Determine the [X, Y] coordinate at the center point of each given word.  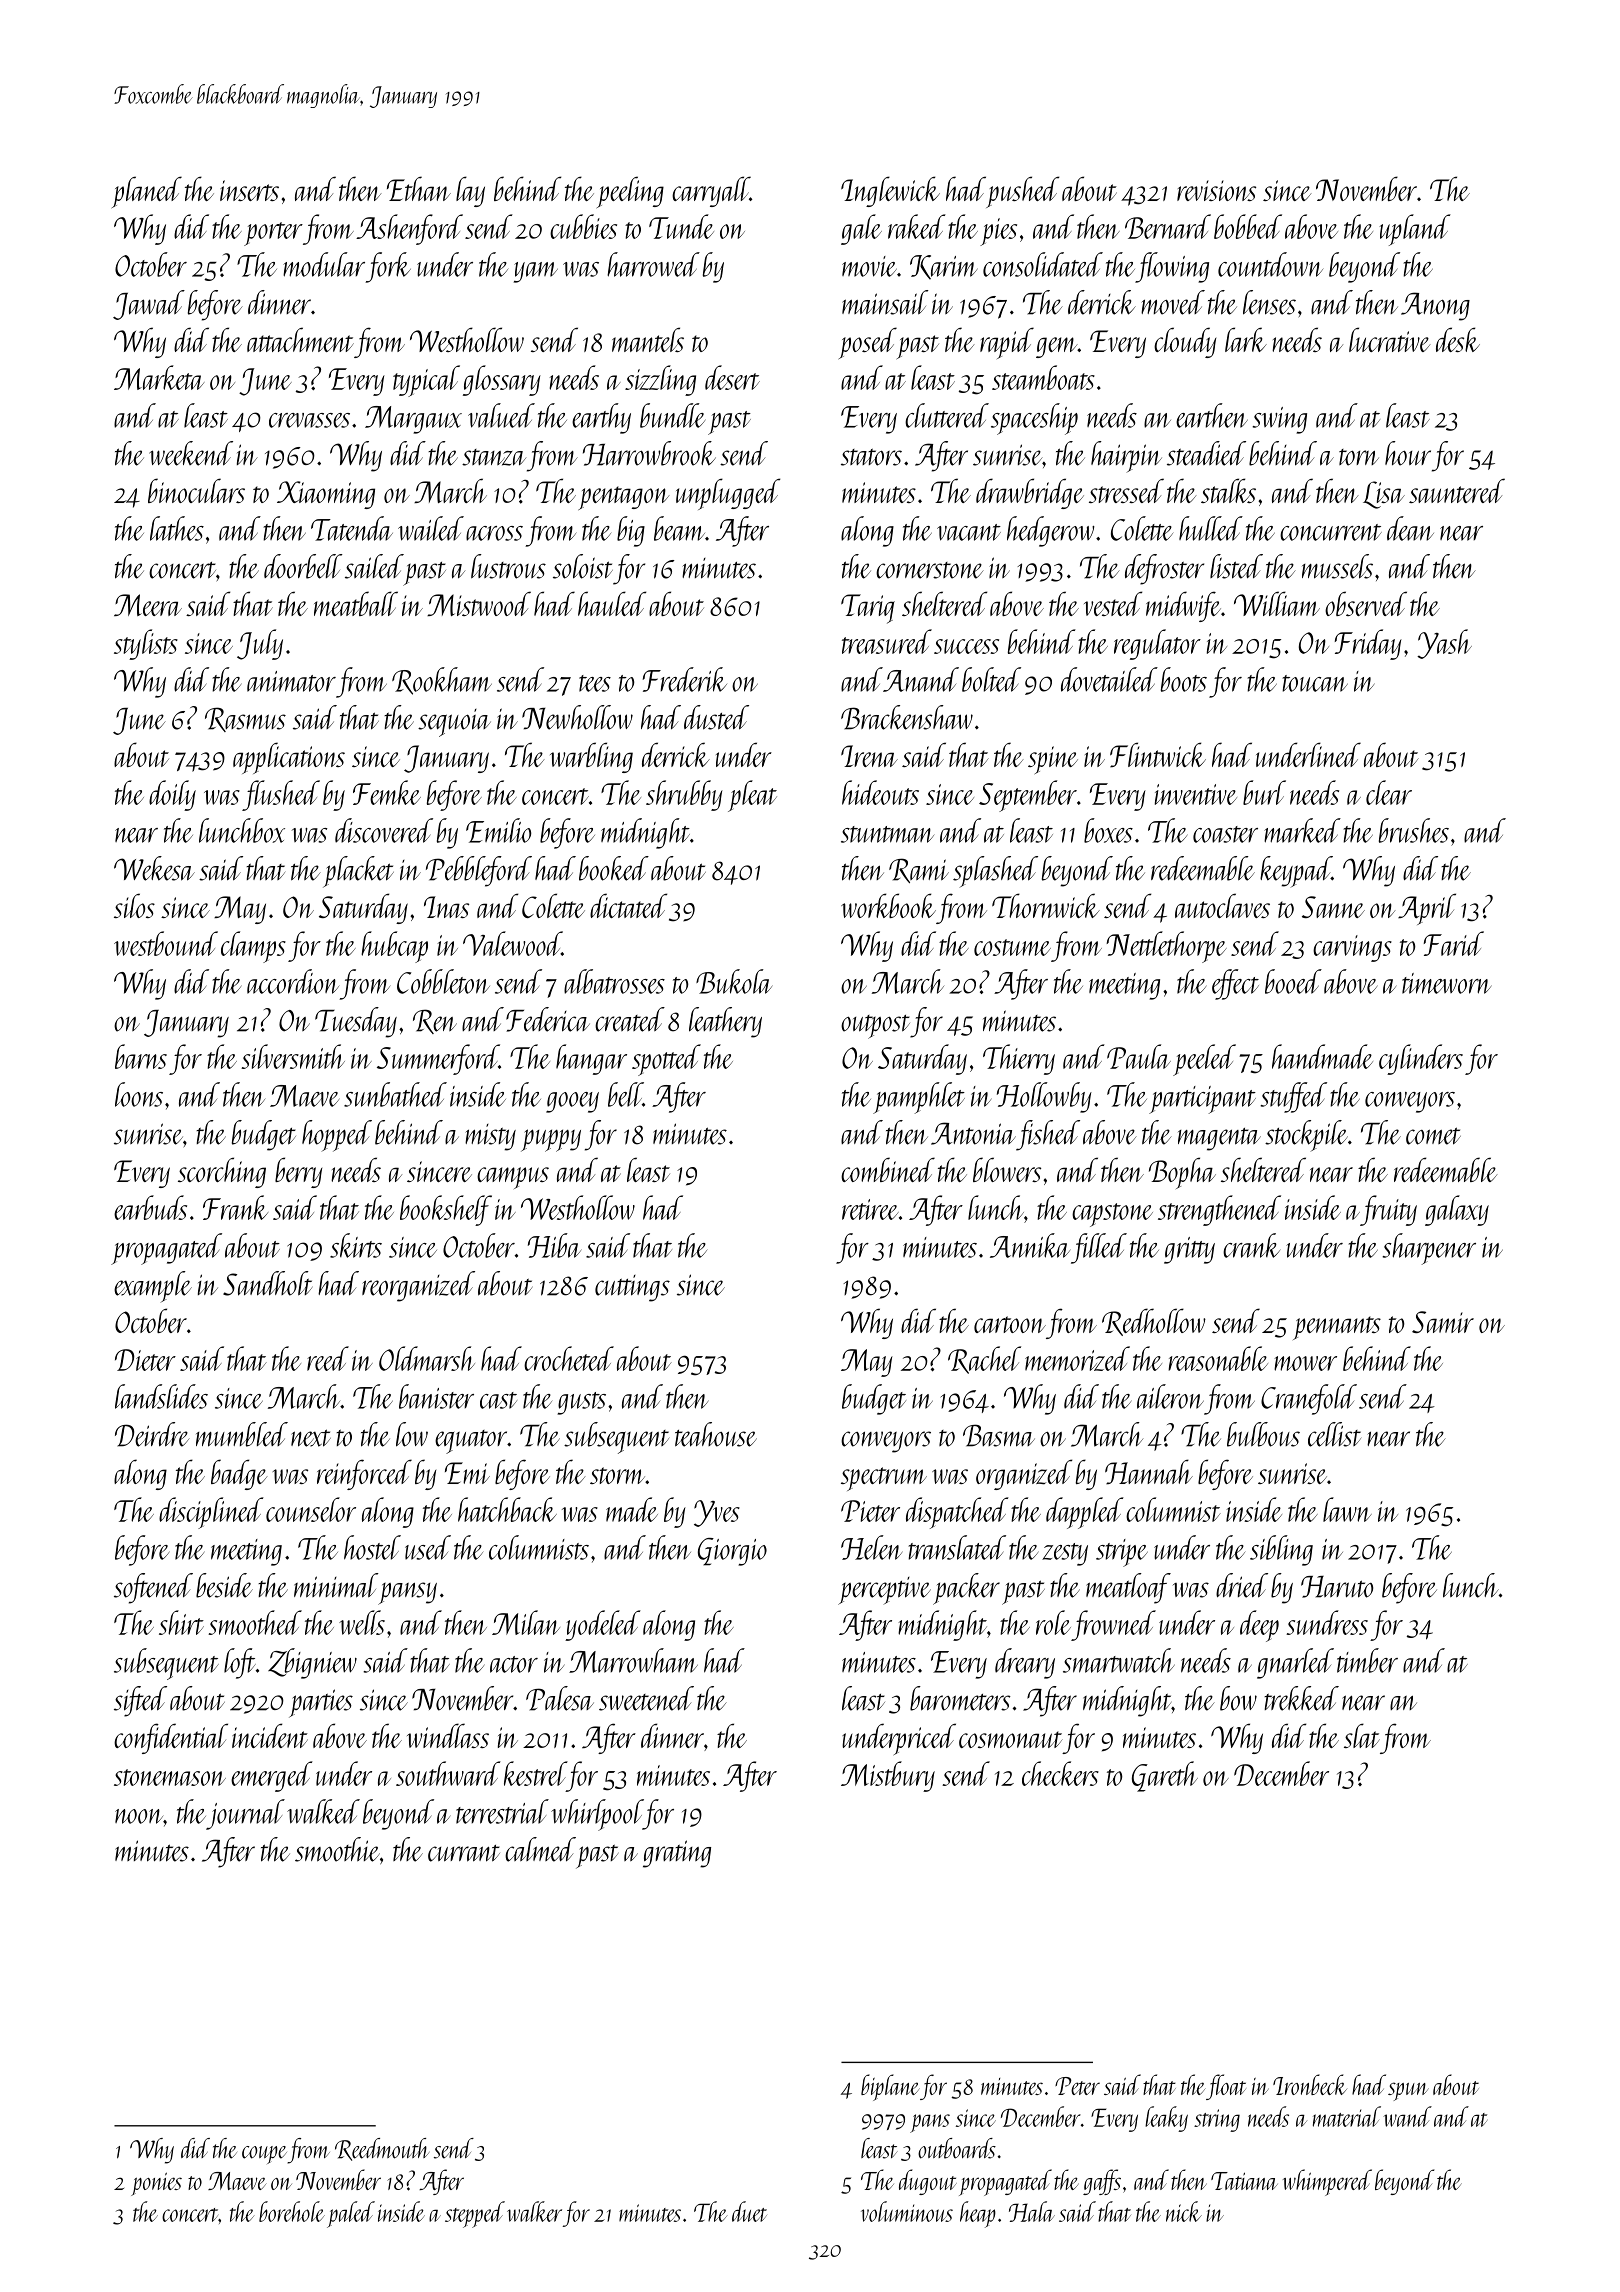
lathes [177, 528]
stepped [475, 2214]
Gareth [1165, 1776]
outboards [957, 2148]
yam [536, 272]
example [153, 1287]
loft [240, 1663]
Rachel [984, 1360]
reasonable [1218, 1358]
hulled [1211, 528]
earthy [601, 418]
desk [1458, 339]
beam [679, 528]
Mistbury [888, 1776]
